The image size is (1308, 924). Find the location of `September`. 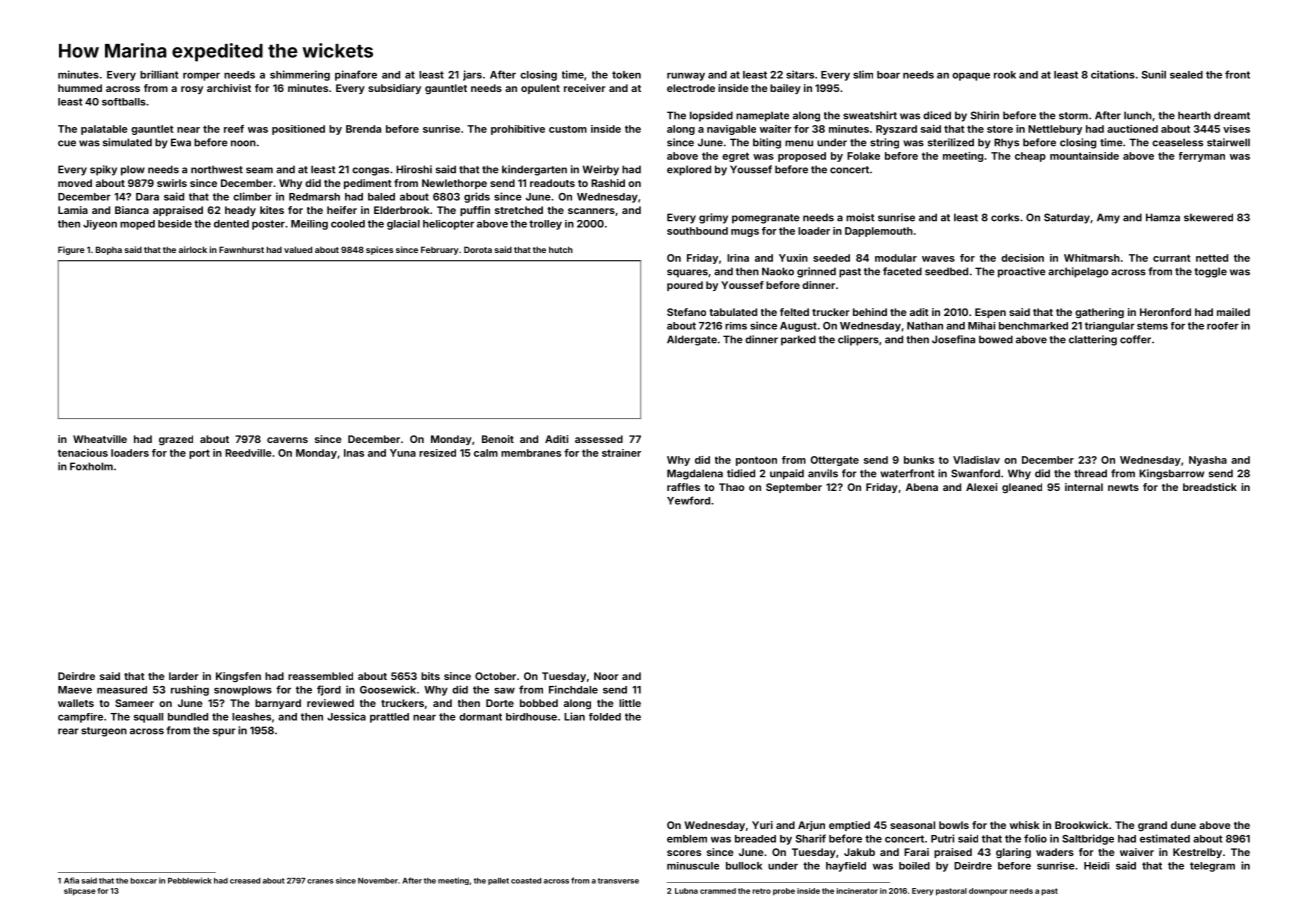

September is located at coordinates (794, 488).
